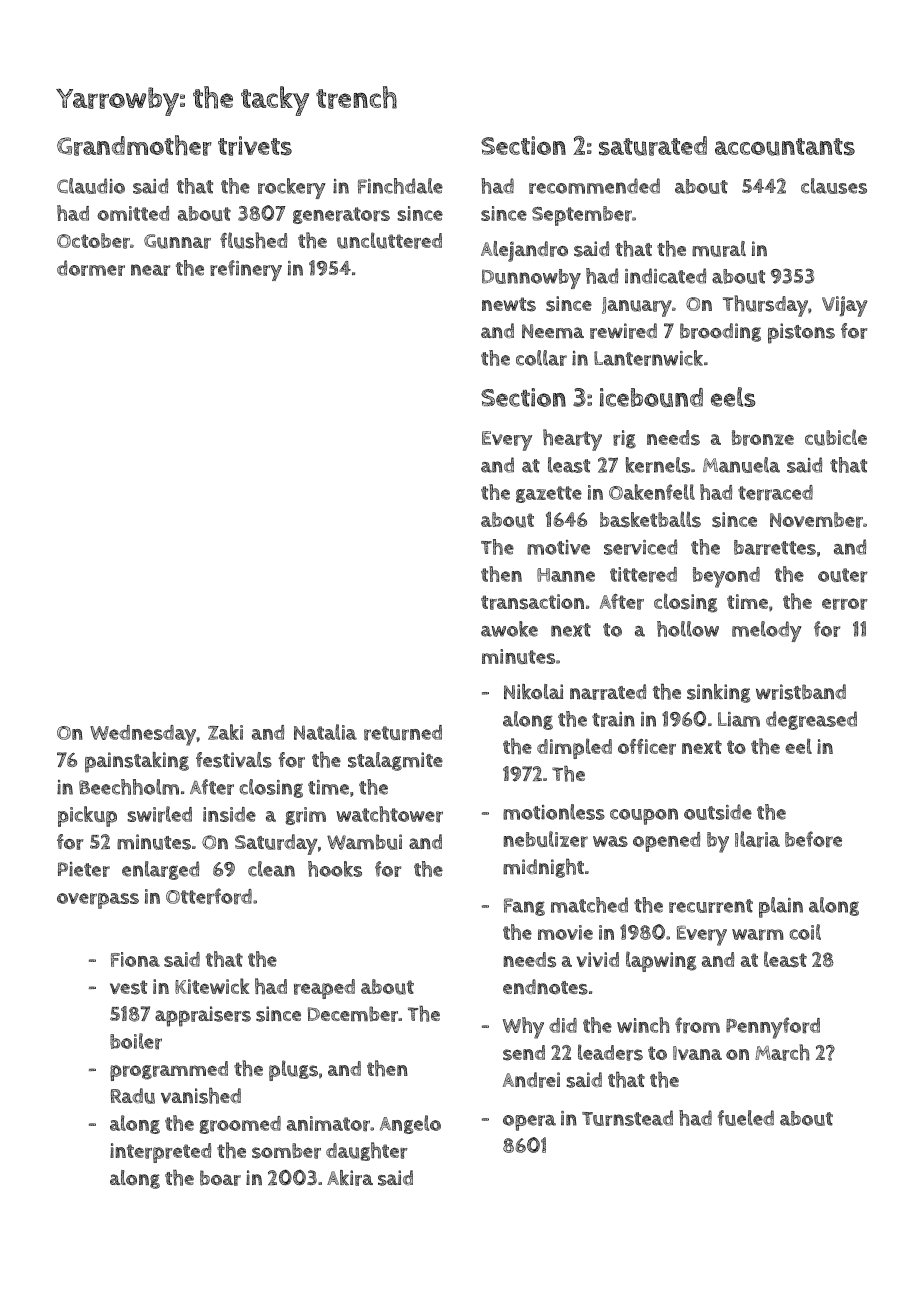 This document has height=1314, width=924. What do you see at coordinates (644, 816) in the document?
I see `coupon` at bounding box center [644, 816].
